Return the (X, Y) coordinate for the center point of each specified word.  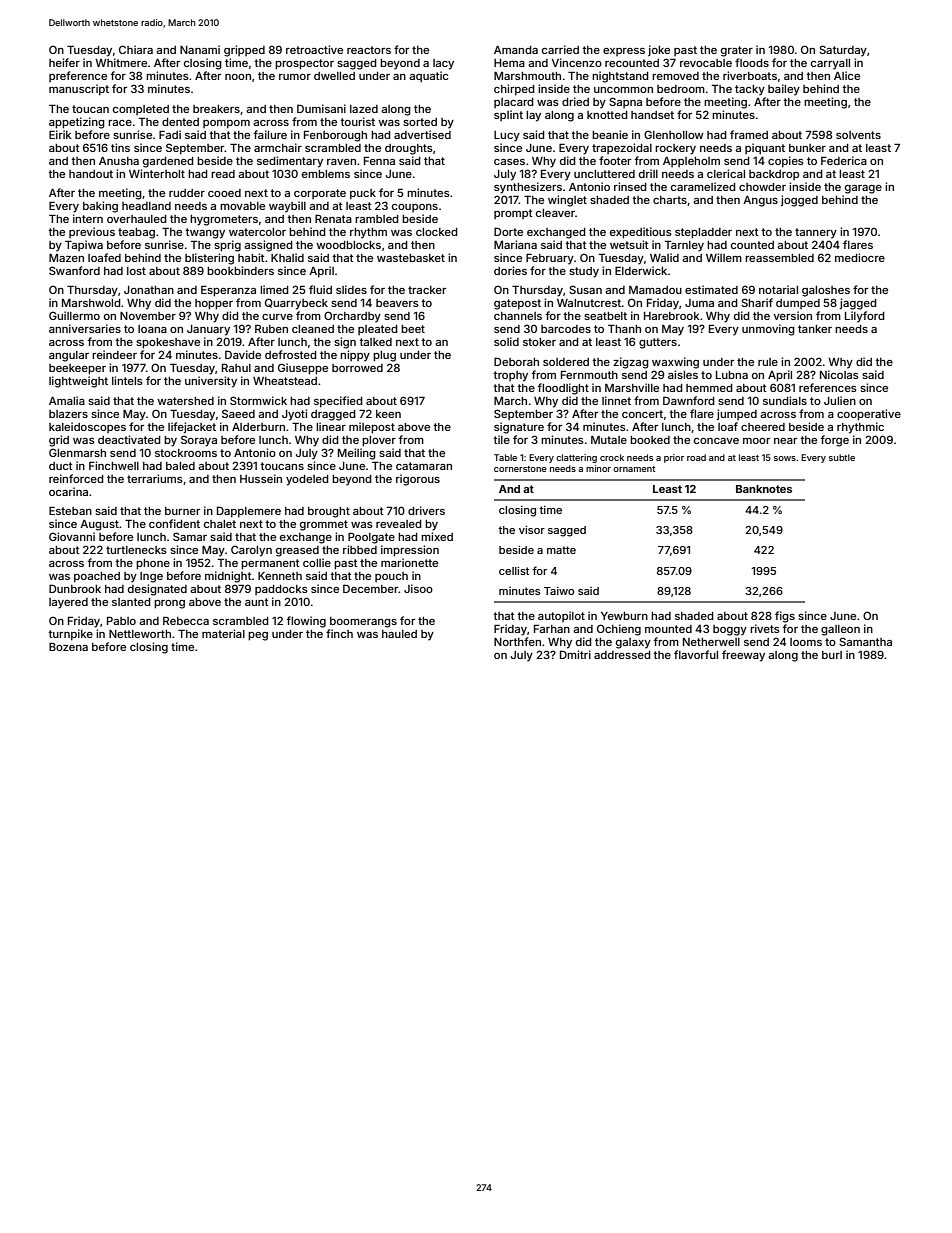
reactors (369, 50)
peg (258, 636)
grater (737, 51)
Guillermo (74, 315)
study (584, 272)
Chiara (136, 49)
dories (510, 270)
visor (532, 529)
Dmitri (575, 654)
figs (785, 617)
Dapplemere (249, 512)
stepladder (703, 233)
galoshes (826, 291)
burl (832, 655)
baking (100, 207)
